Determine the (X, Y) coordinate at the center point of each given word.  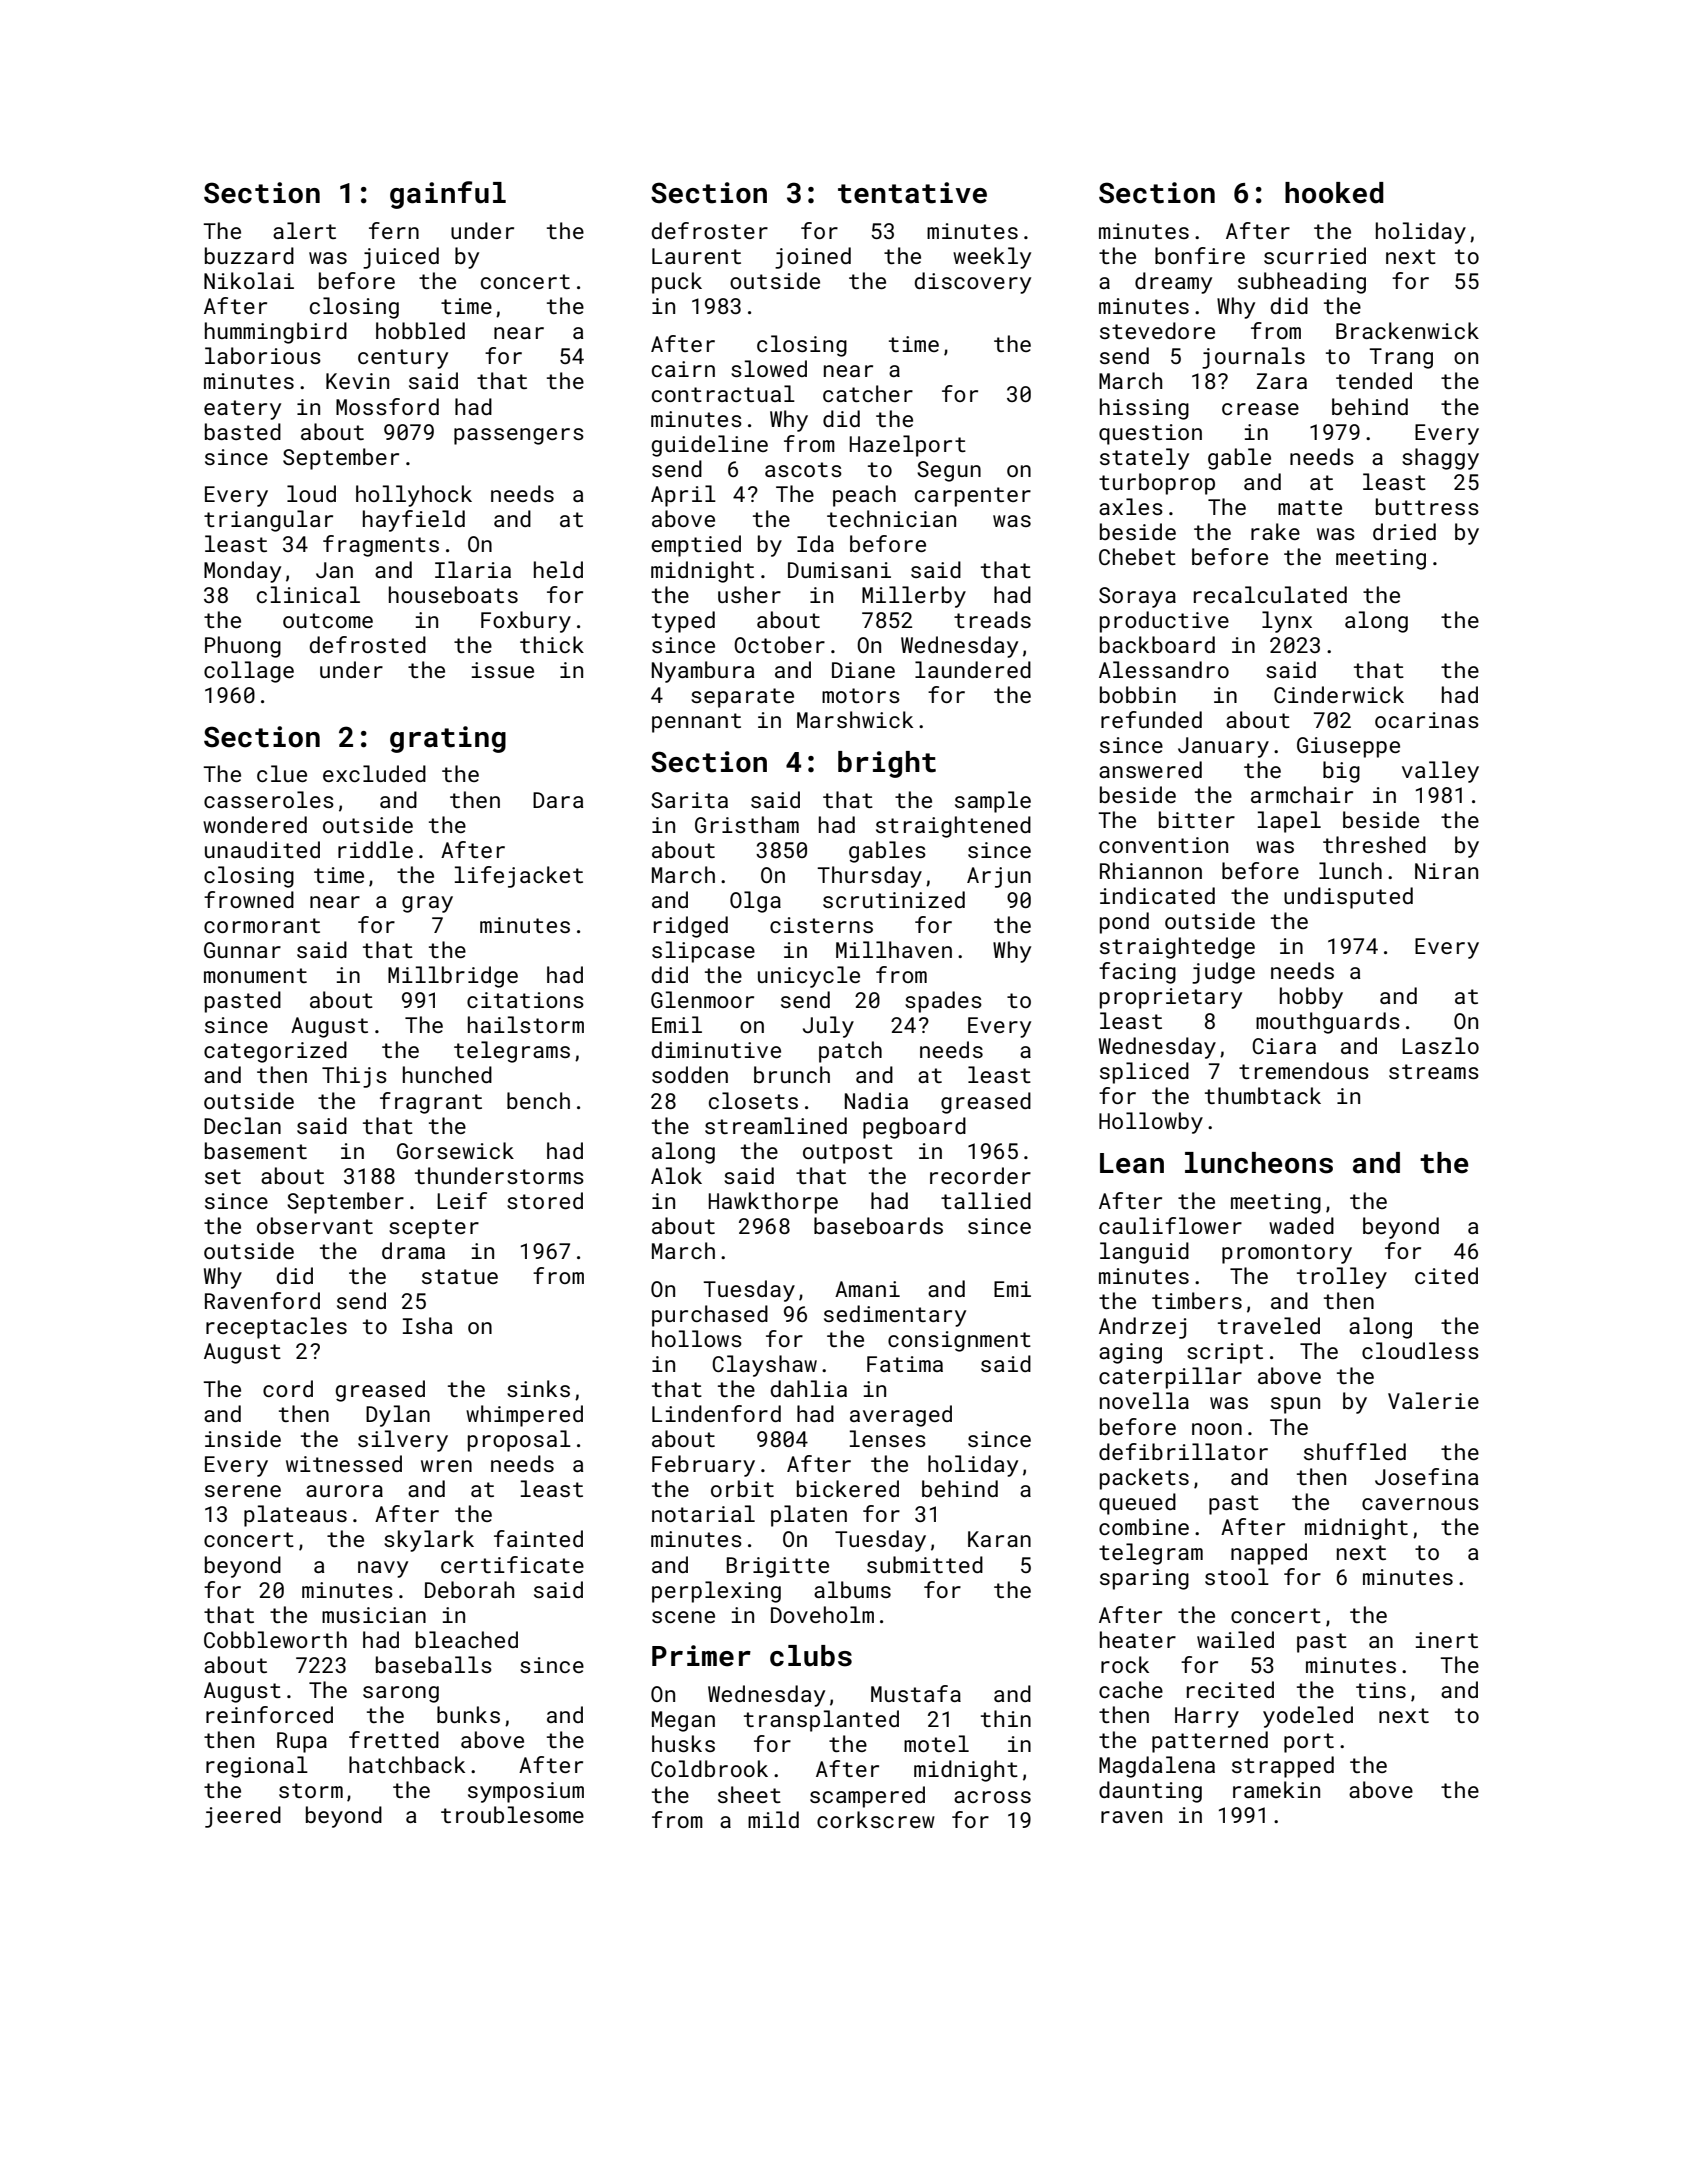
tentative (912, 193)
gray (427, 904)
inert (1447, 1640)
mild (773, 1819)
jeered (243, 1817)
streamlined (776, 1125)
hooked (1334, 193)
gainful (448, 195)
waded (1301, 1225)
